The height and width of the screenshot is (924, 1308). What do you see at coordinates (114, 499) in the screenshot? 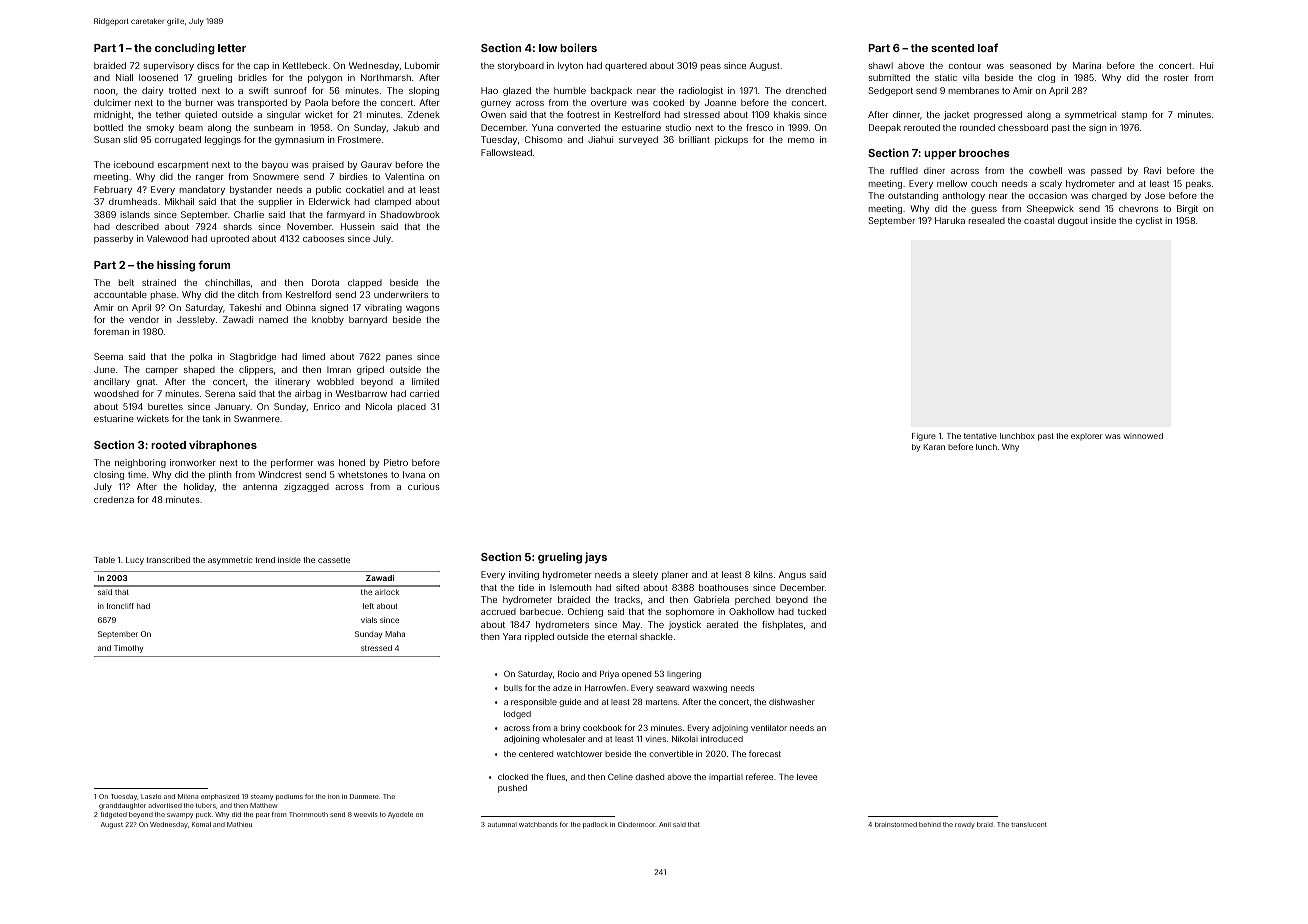
I see `credenza` at bounding box center [114, 499].
